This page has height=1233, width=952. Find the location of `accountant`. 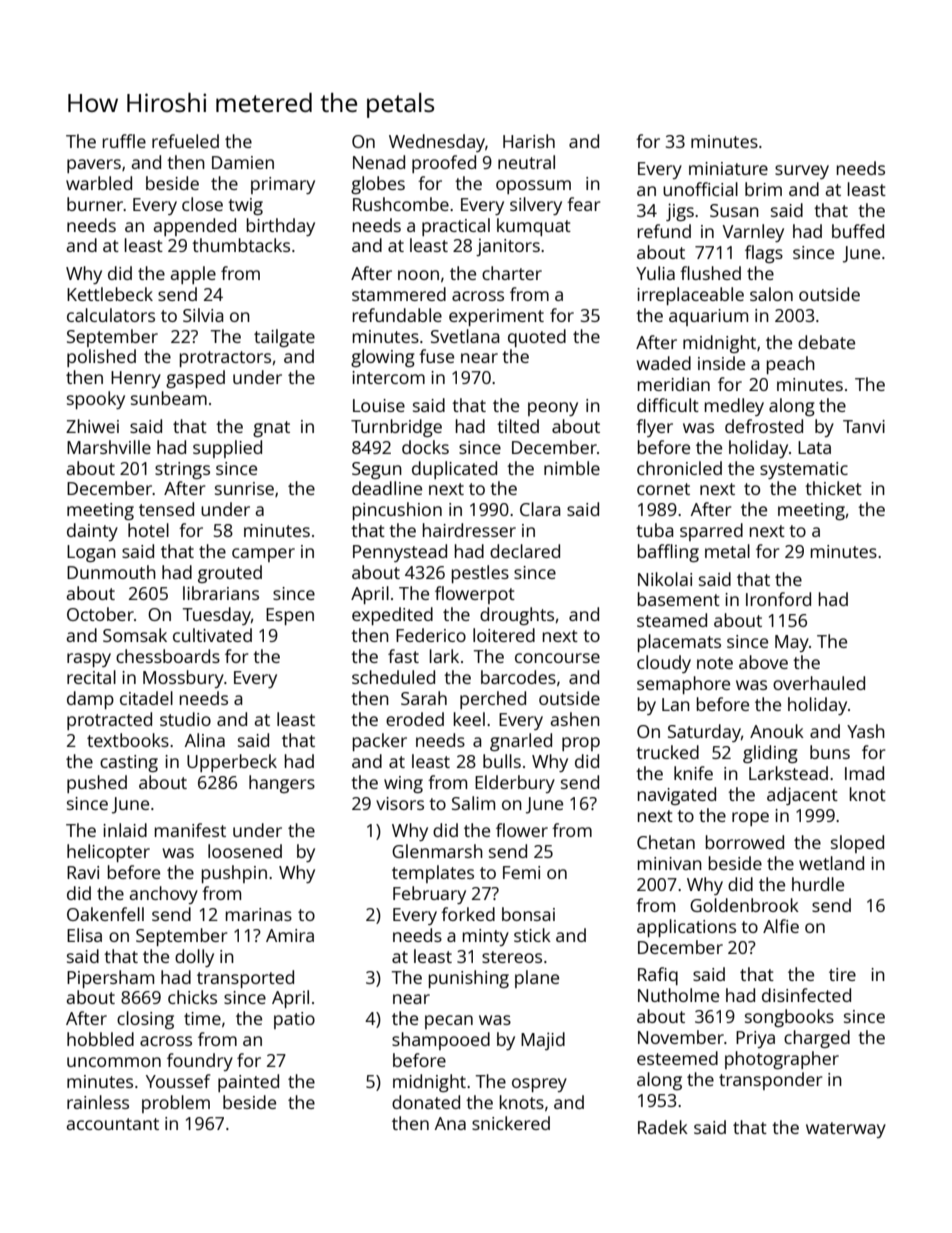

accountant is located at coordinates (113, 1124).
